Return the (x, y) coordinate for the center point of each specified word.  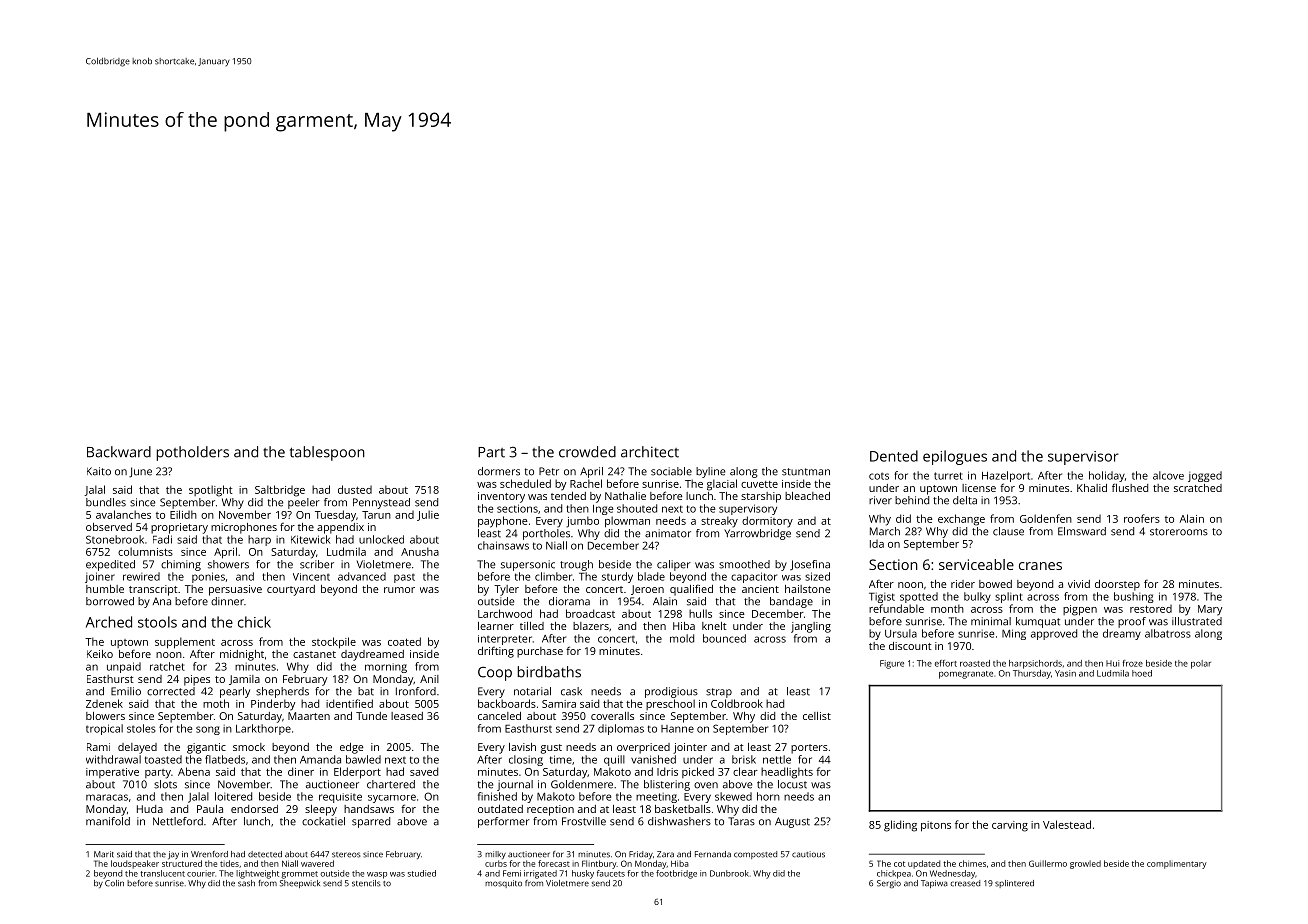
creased (965, 883)
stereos (346, 855)
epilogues (955, 457)
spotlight (211, 491)
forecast (554, 863)
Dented (894, 456)
